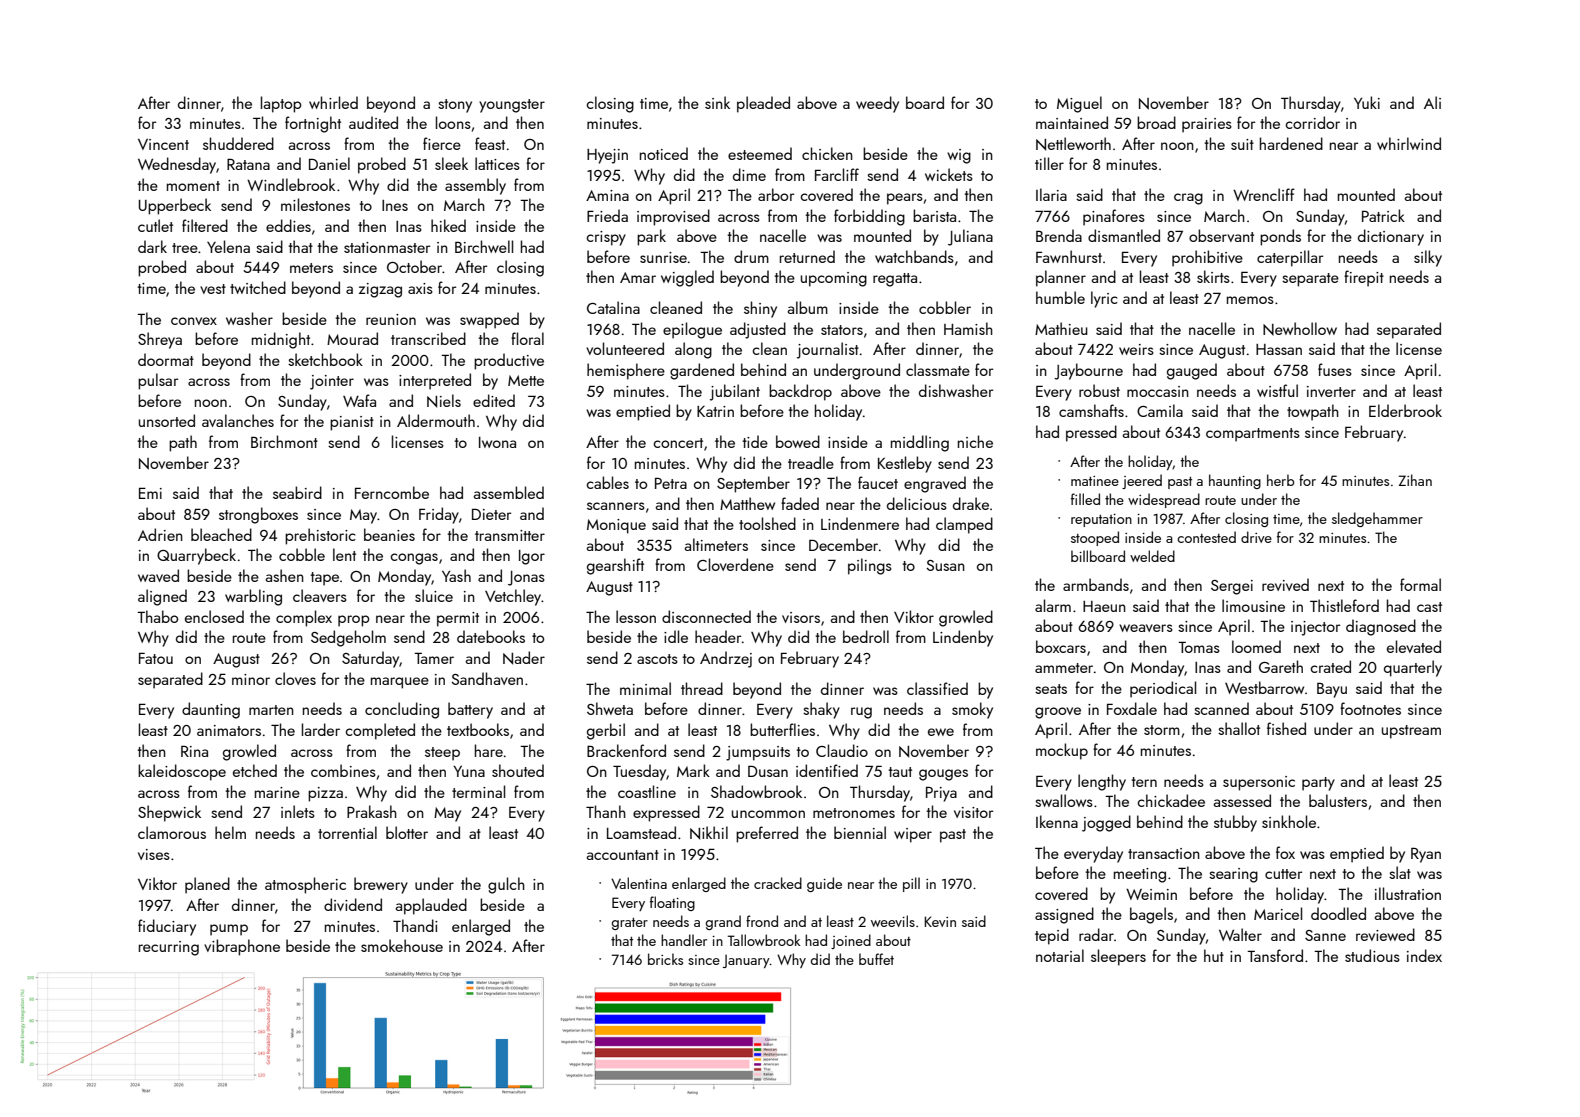 This page has width=1580, height=1117. I want to click on drum, so click(751, 256).
